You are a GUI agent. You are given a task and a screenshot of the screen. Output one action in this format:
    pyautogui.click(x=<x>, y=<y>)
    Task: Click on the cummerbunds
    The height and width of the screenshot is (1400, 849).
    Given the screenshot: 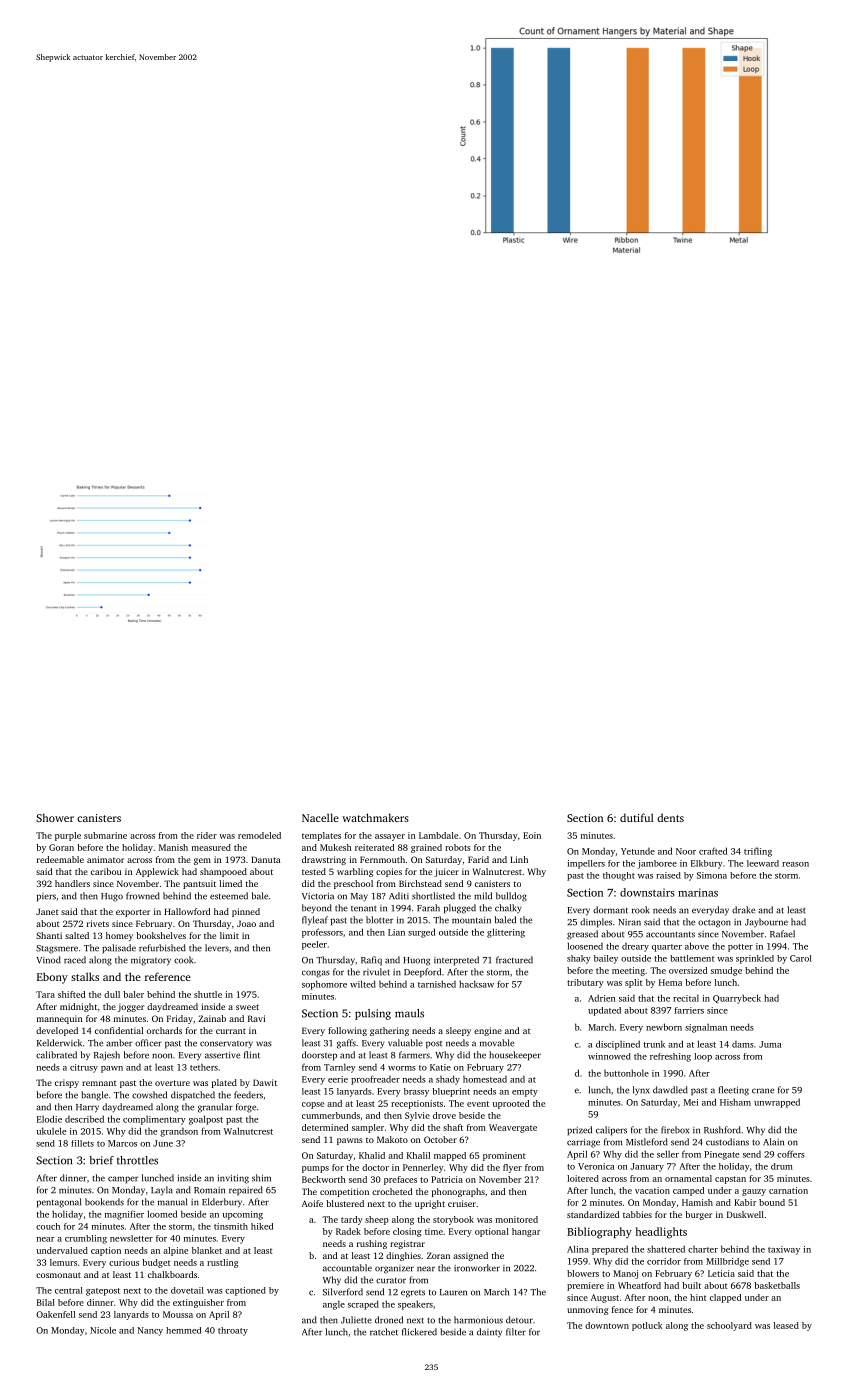 What is the action you would take?
    pyautogui.click(x=331, y=1115)
